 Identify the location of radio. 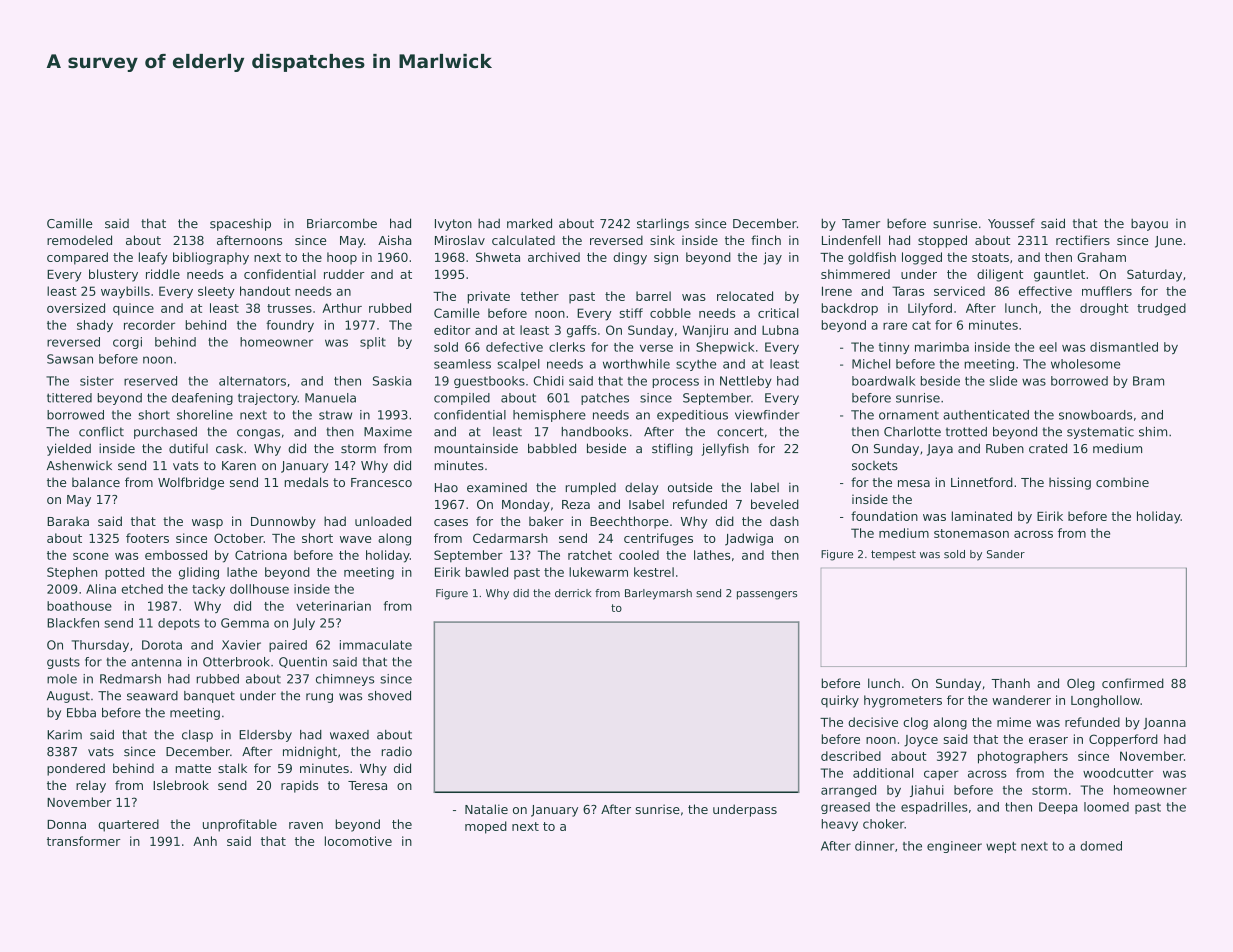
(397, 751).
